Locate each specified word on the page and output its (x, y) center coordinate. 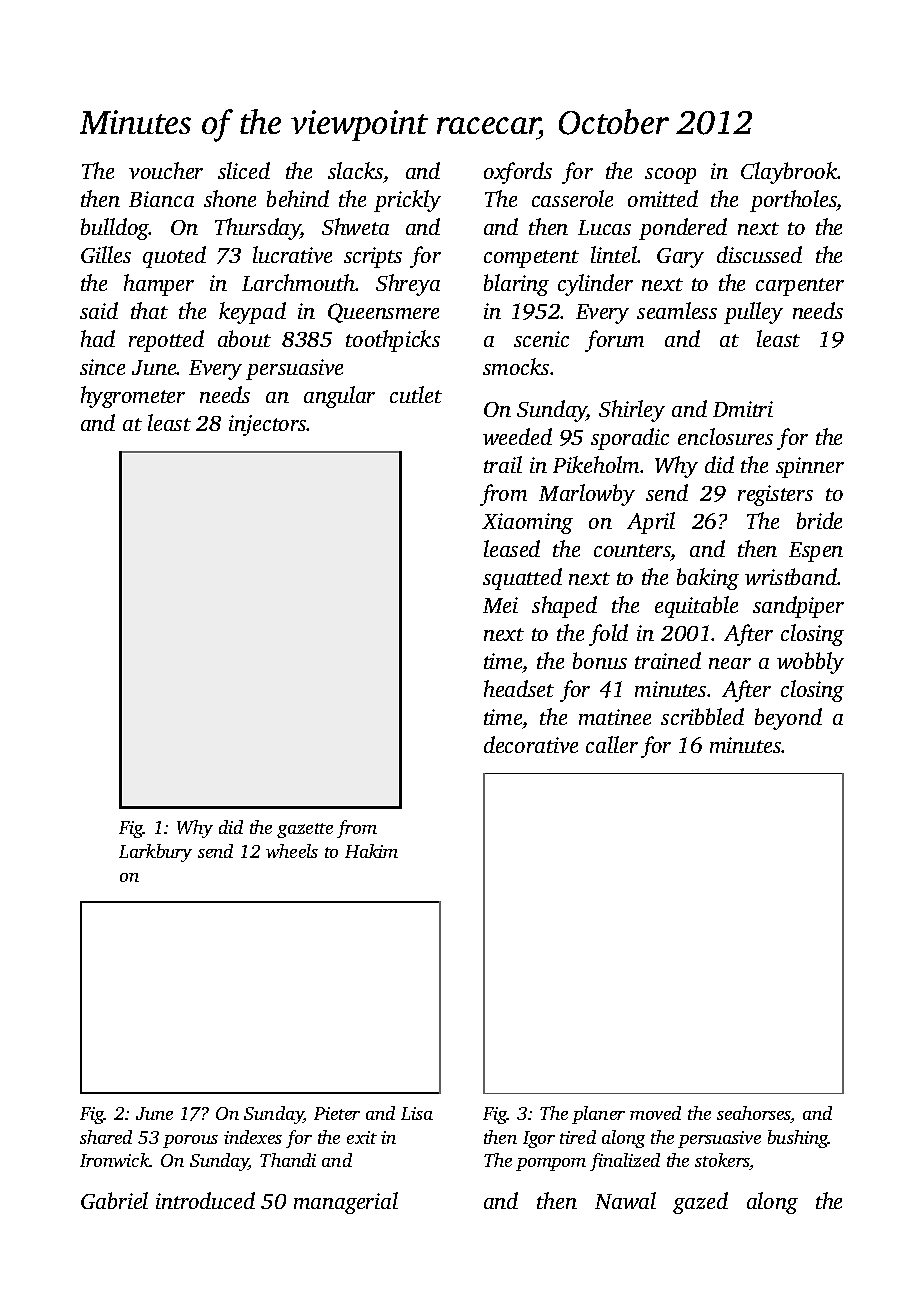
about (244, 338)
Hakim (371, 851)
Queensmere (383, 313)
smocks (516, 366)
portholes (793, 201)
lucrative (292, 254)
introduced (205, 1200)
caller (612, 744)
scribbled (702, 716)
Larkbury (155, 853)
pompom (551, 1164)
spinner (810, 467)
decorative (531, 744)
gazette (305, 830)
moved (655, 1113)
